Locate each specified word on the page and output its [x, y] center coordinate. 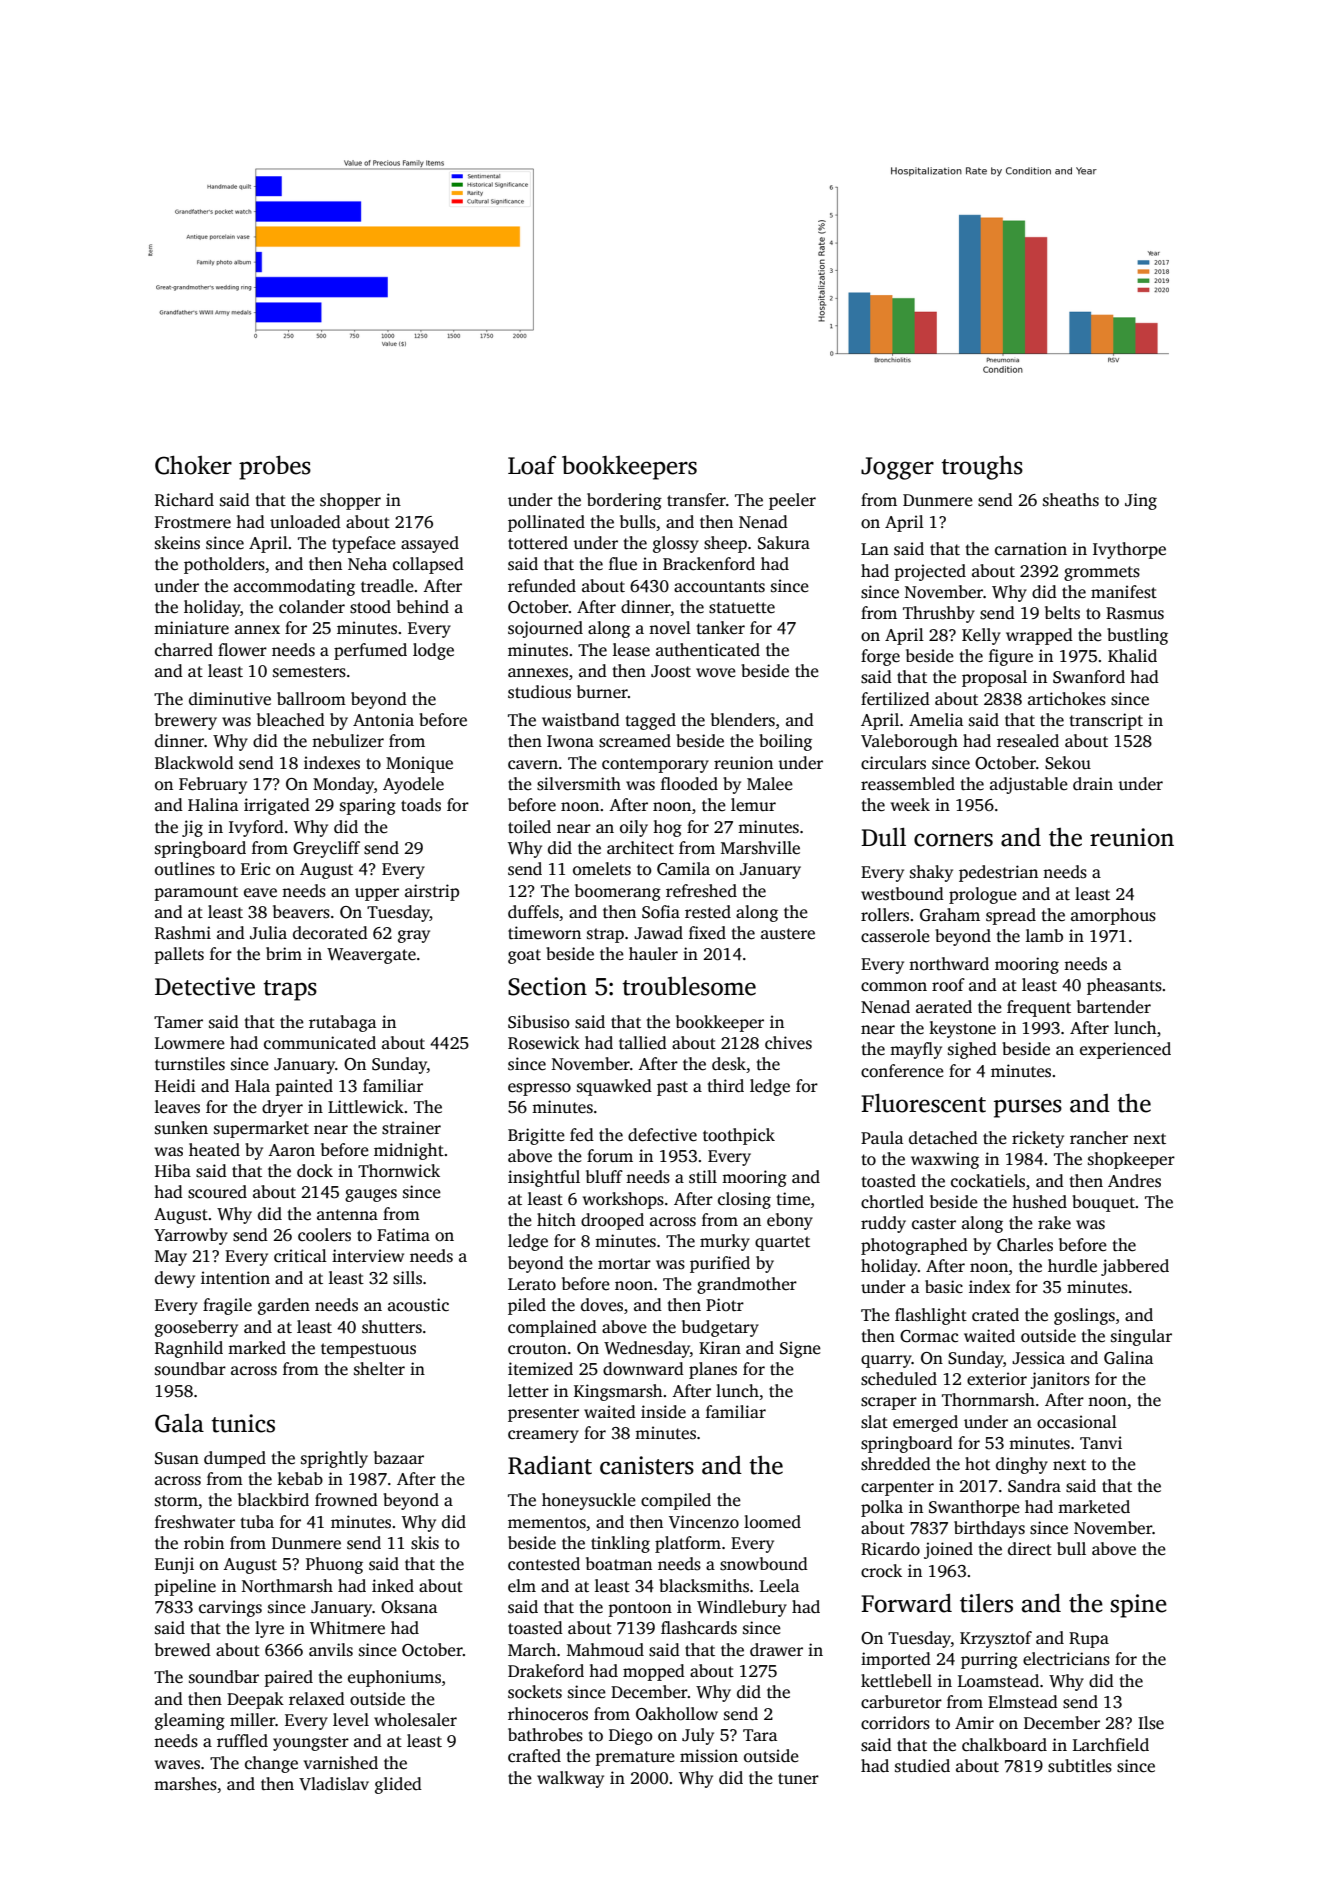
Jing [1141, 501]
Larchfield [1111, 1745]
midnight [409, 1151]
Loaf [532, 465]
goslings [1084, 1316]
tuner [798, 1778]
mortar [624, 1264]
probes [275, 467]
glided [398, 1785]
